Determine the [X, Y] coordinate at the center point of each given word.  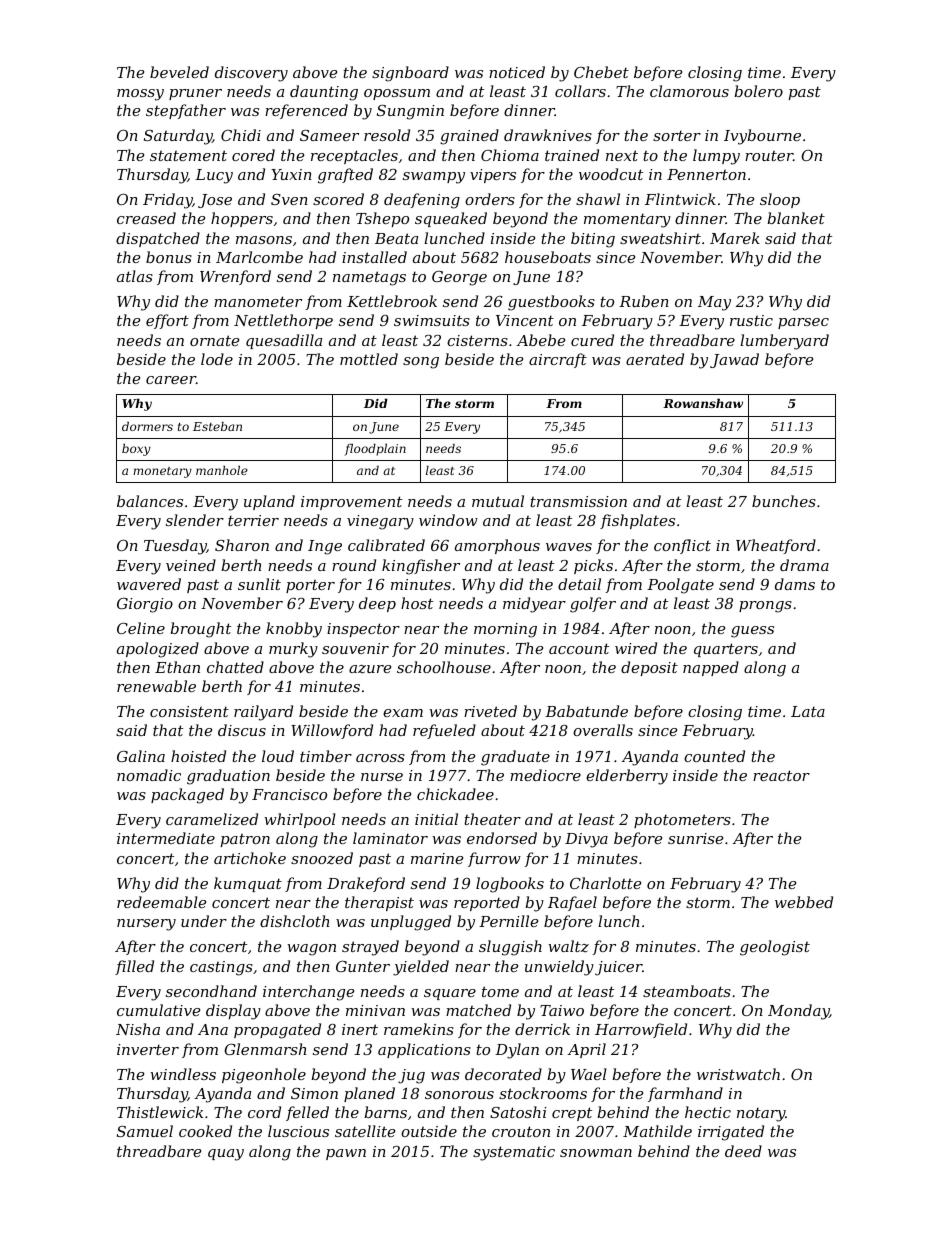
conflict [682, 546]
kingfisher [421, 567]
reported [487, 903]
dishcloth [294, 921]
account [579, 648]
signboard [410, 74]
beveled [179, 72]
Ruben [644, 301]
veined [191, 565]
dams [795, 584]
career [171, 380]
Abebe [540, 340]
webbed [804, 902]
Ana [213, 1029]
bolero [758, 91]
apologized [158, 650]
